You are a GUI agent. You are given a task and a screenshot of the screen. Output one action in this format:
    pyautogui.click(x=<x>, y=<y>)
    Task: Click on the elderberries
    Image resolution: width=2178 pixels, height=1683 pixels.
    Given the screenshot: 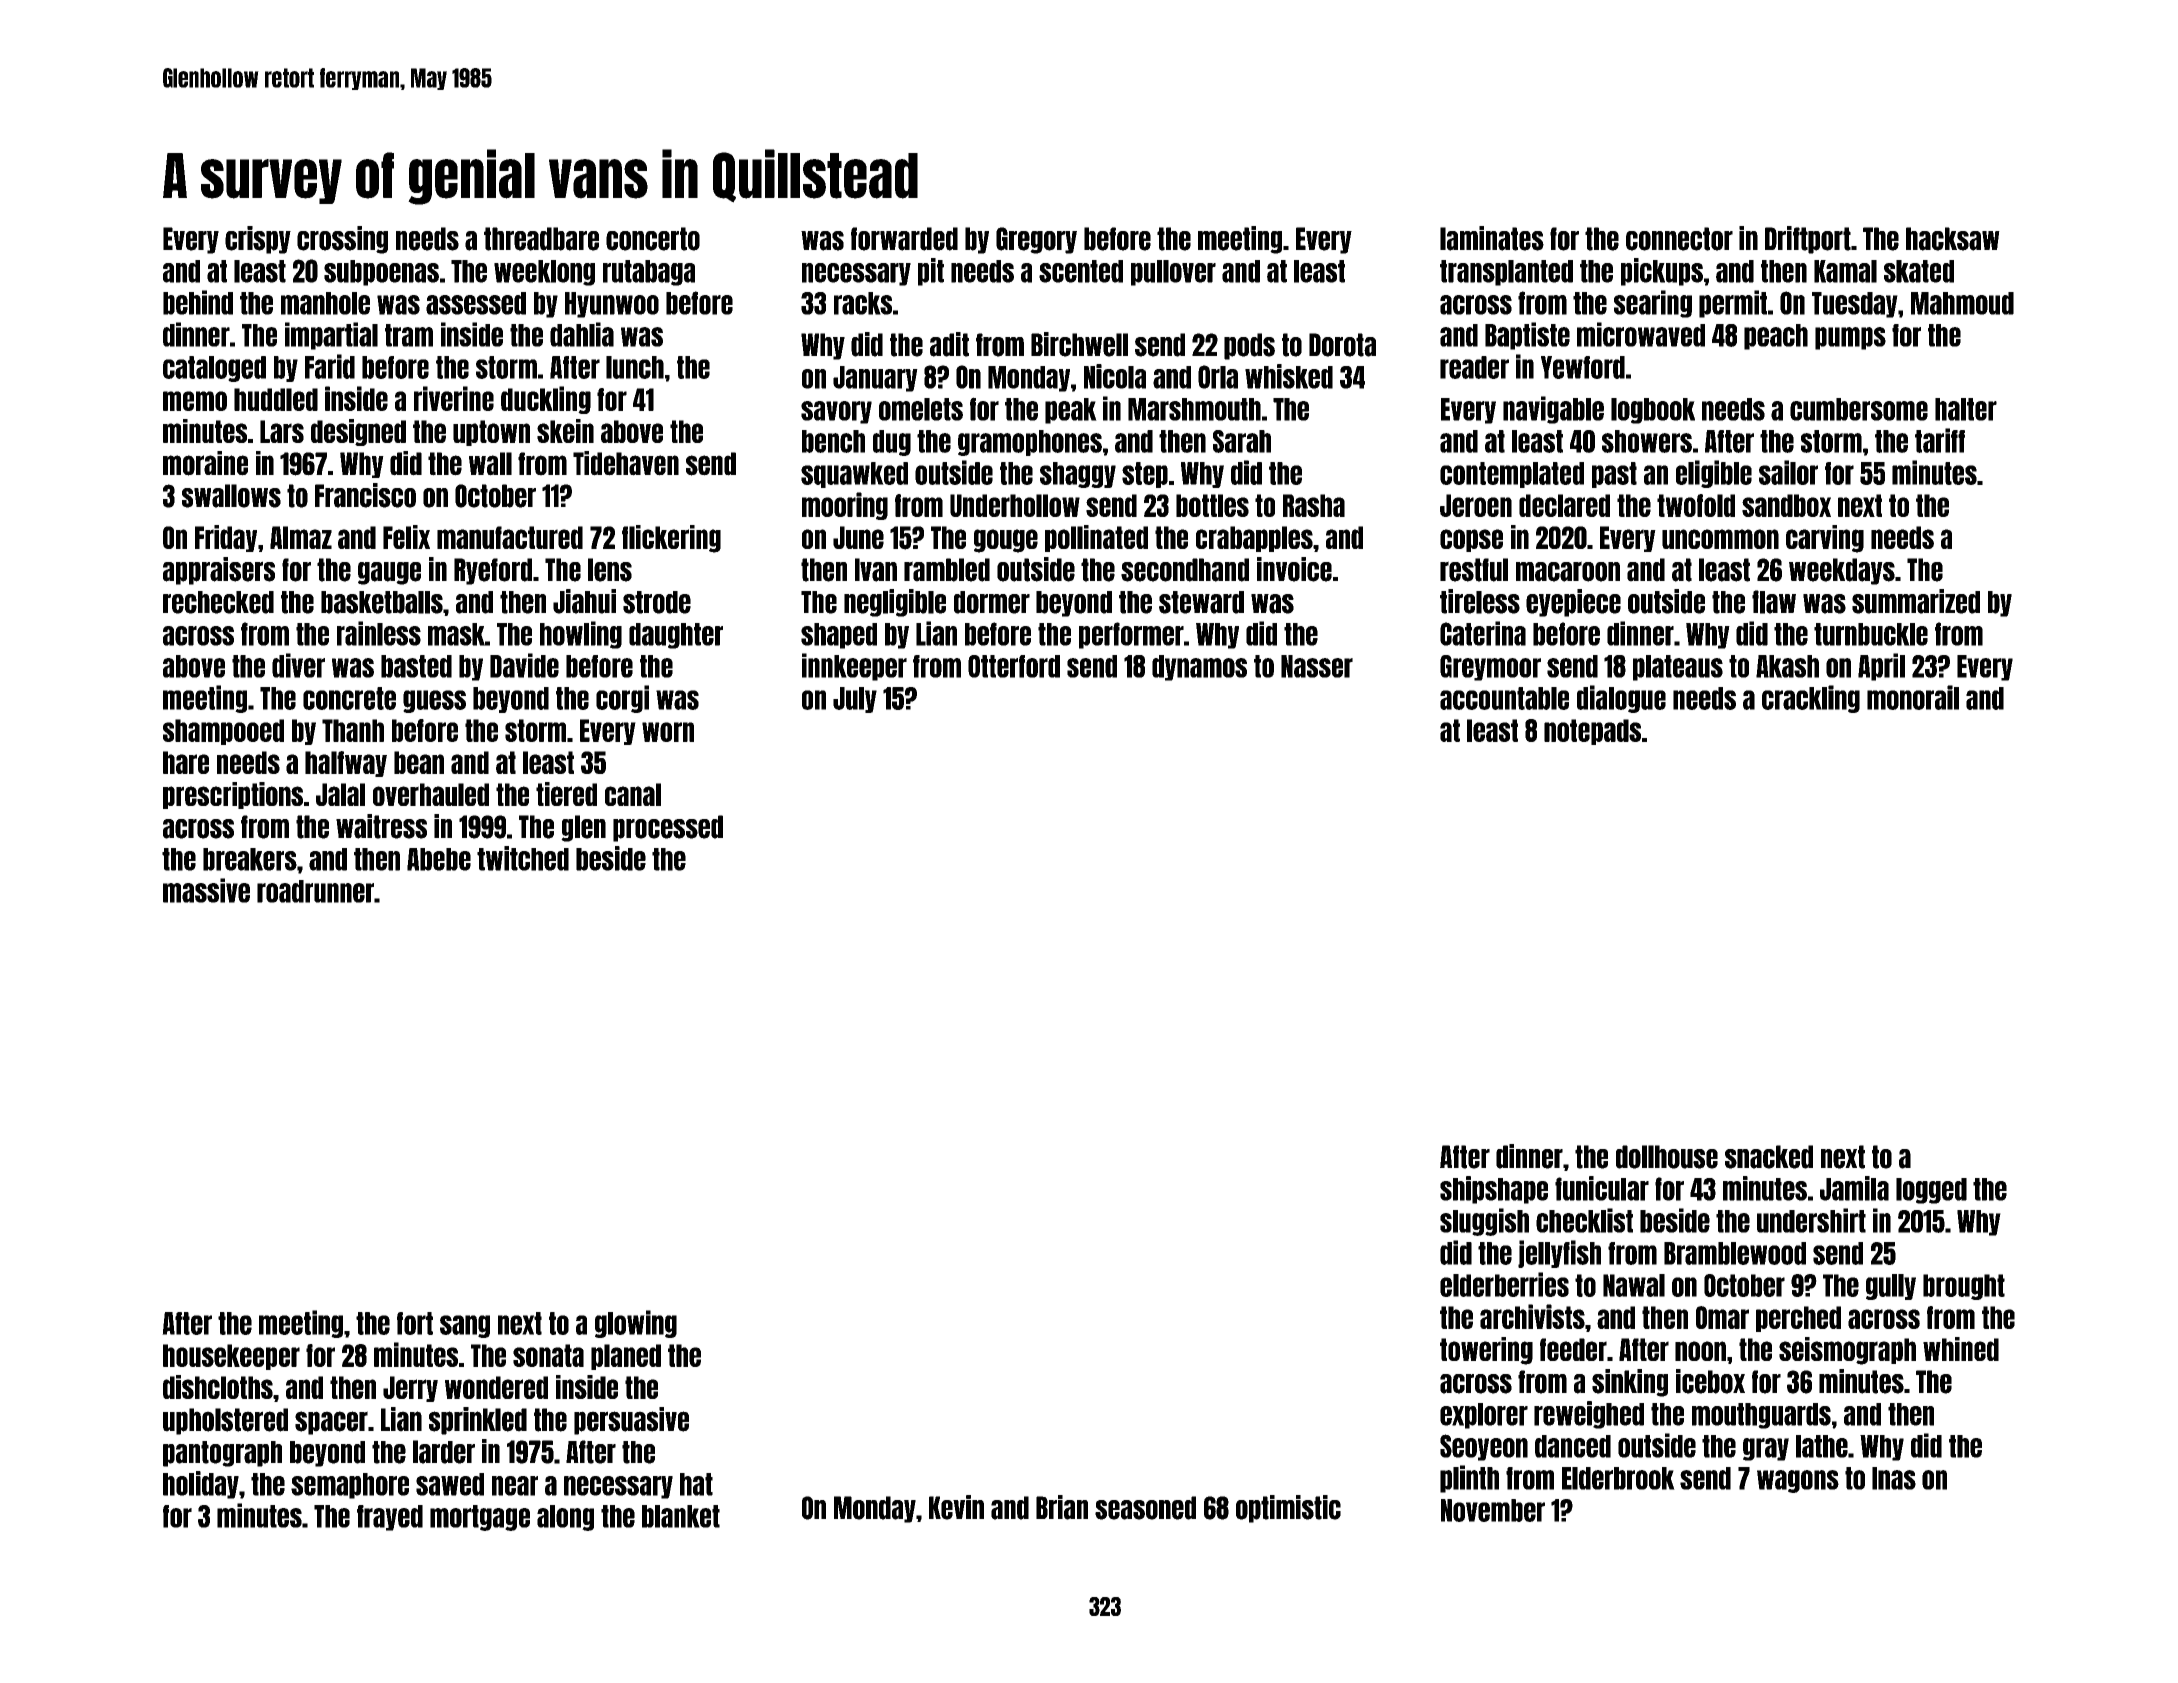 What is the action you would take?
    pyautogui.click(x=1504, y=1284)
